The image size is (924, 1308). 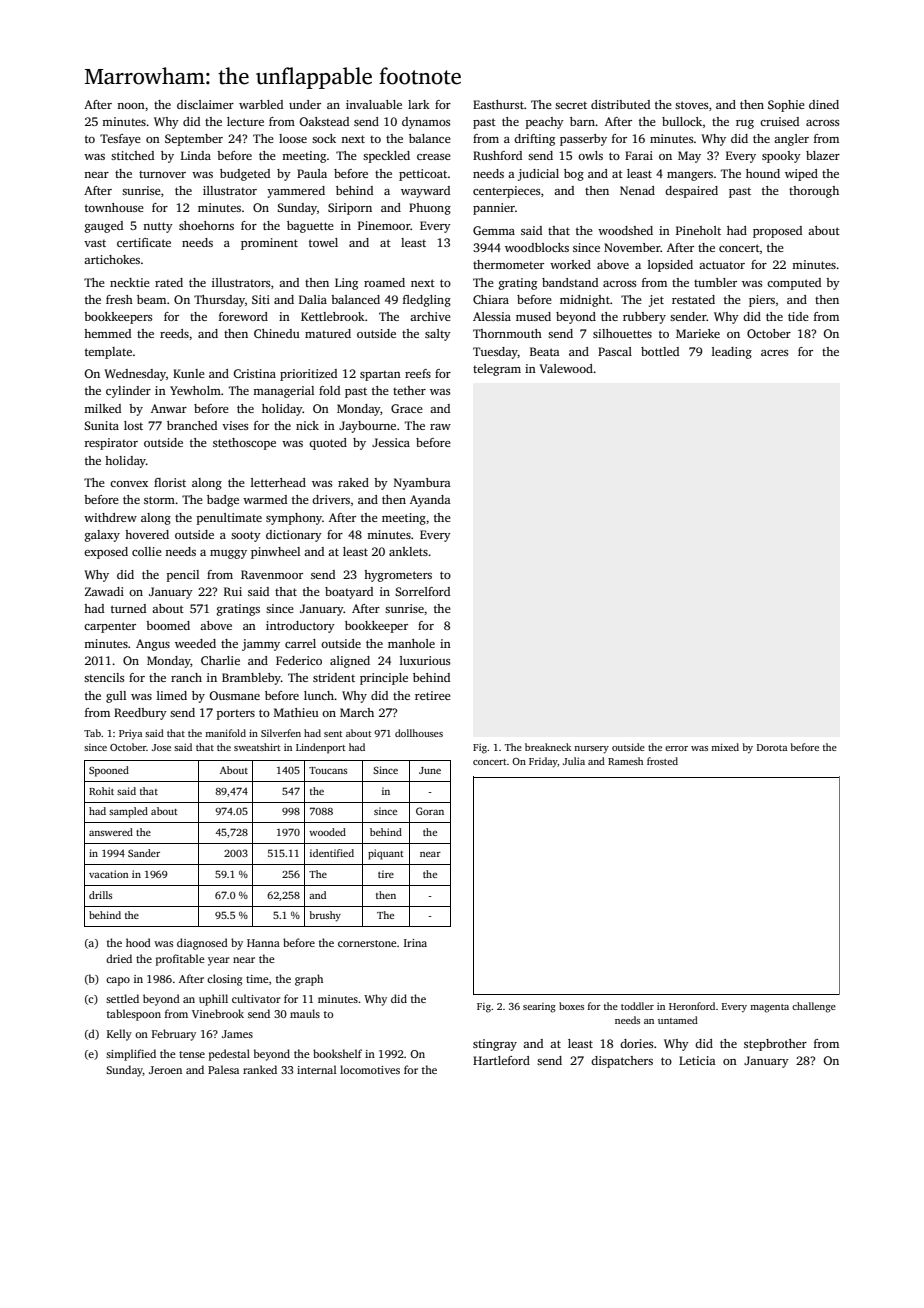 I want to click on locomotives, so click(x=370, y=1069).
